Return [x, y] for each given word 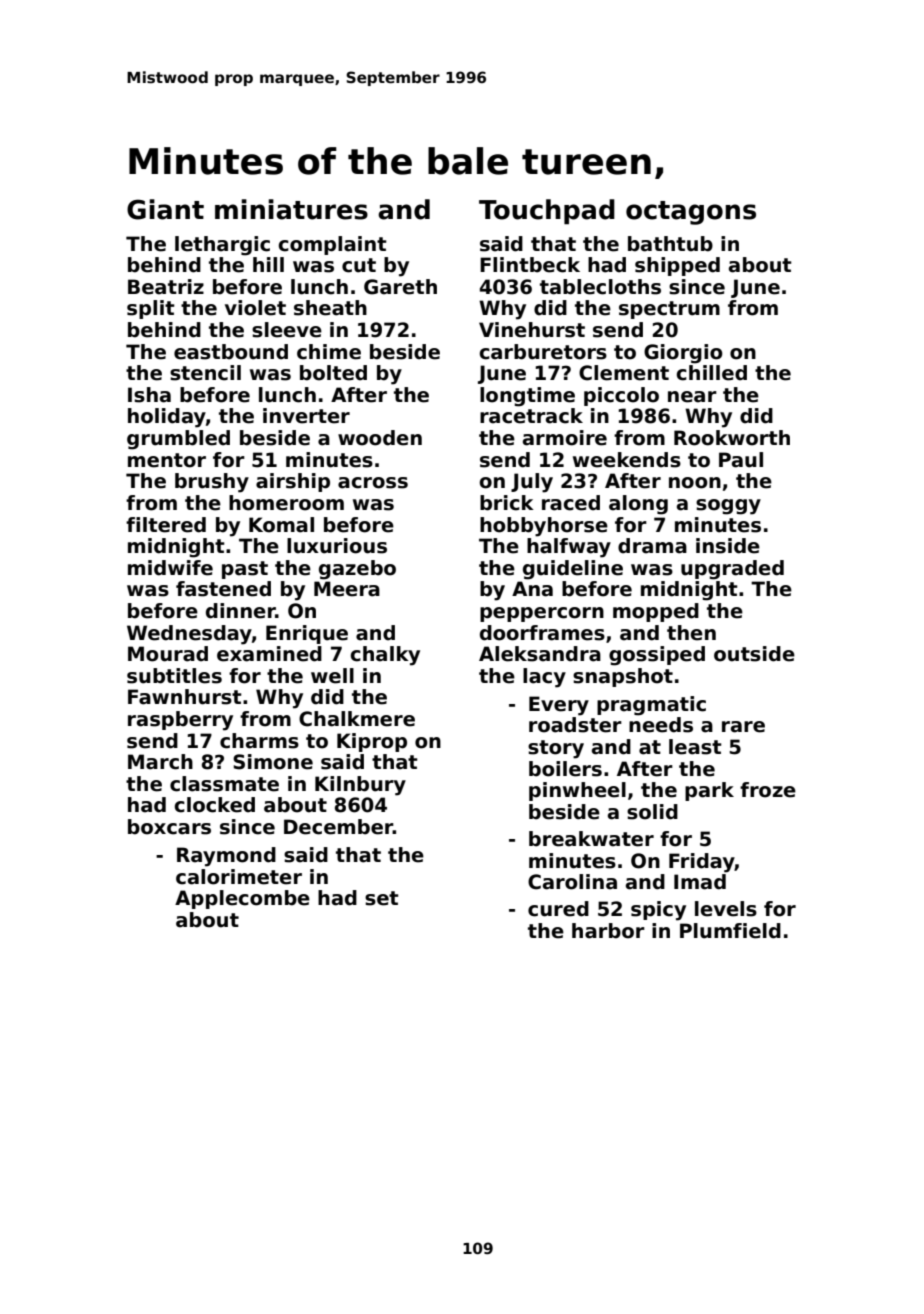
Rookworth [732, 438]
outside [754, 654]
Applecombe [242, 899]
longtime [527, 397]
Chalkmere [357, 719]
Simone [273, 762]
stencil [205, 373]
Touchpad [547, 212]
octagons [691, 213]
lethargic [222, 246]
